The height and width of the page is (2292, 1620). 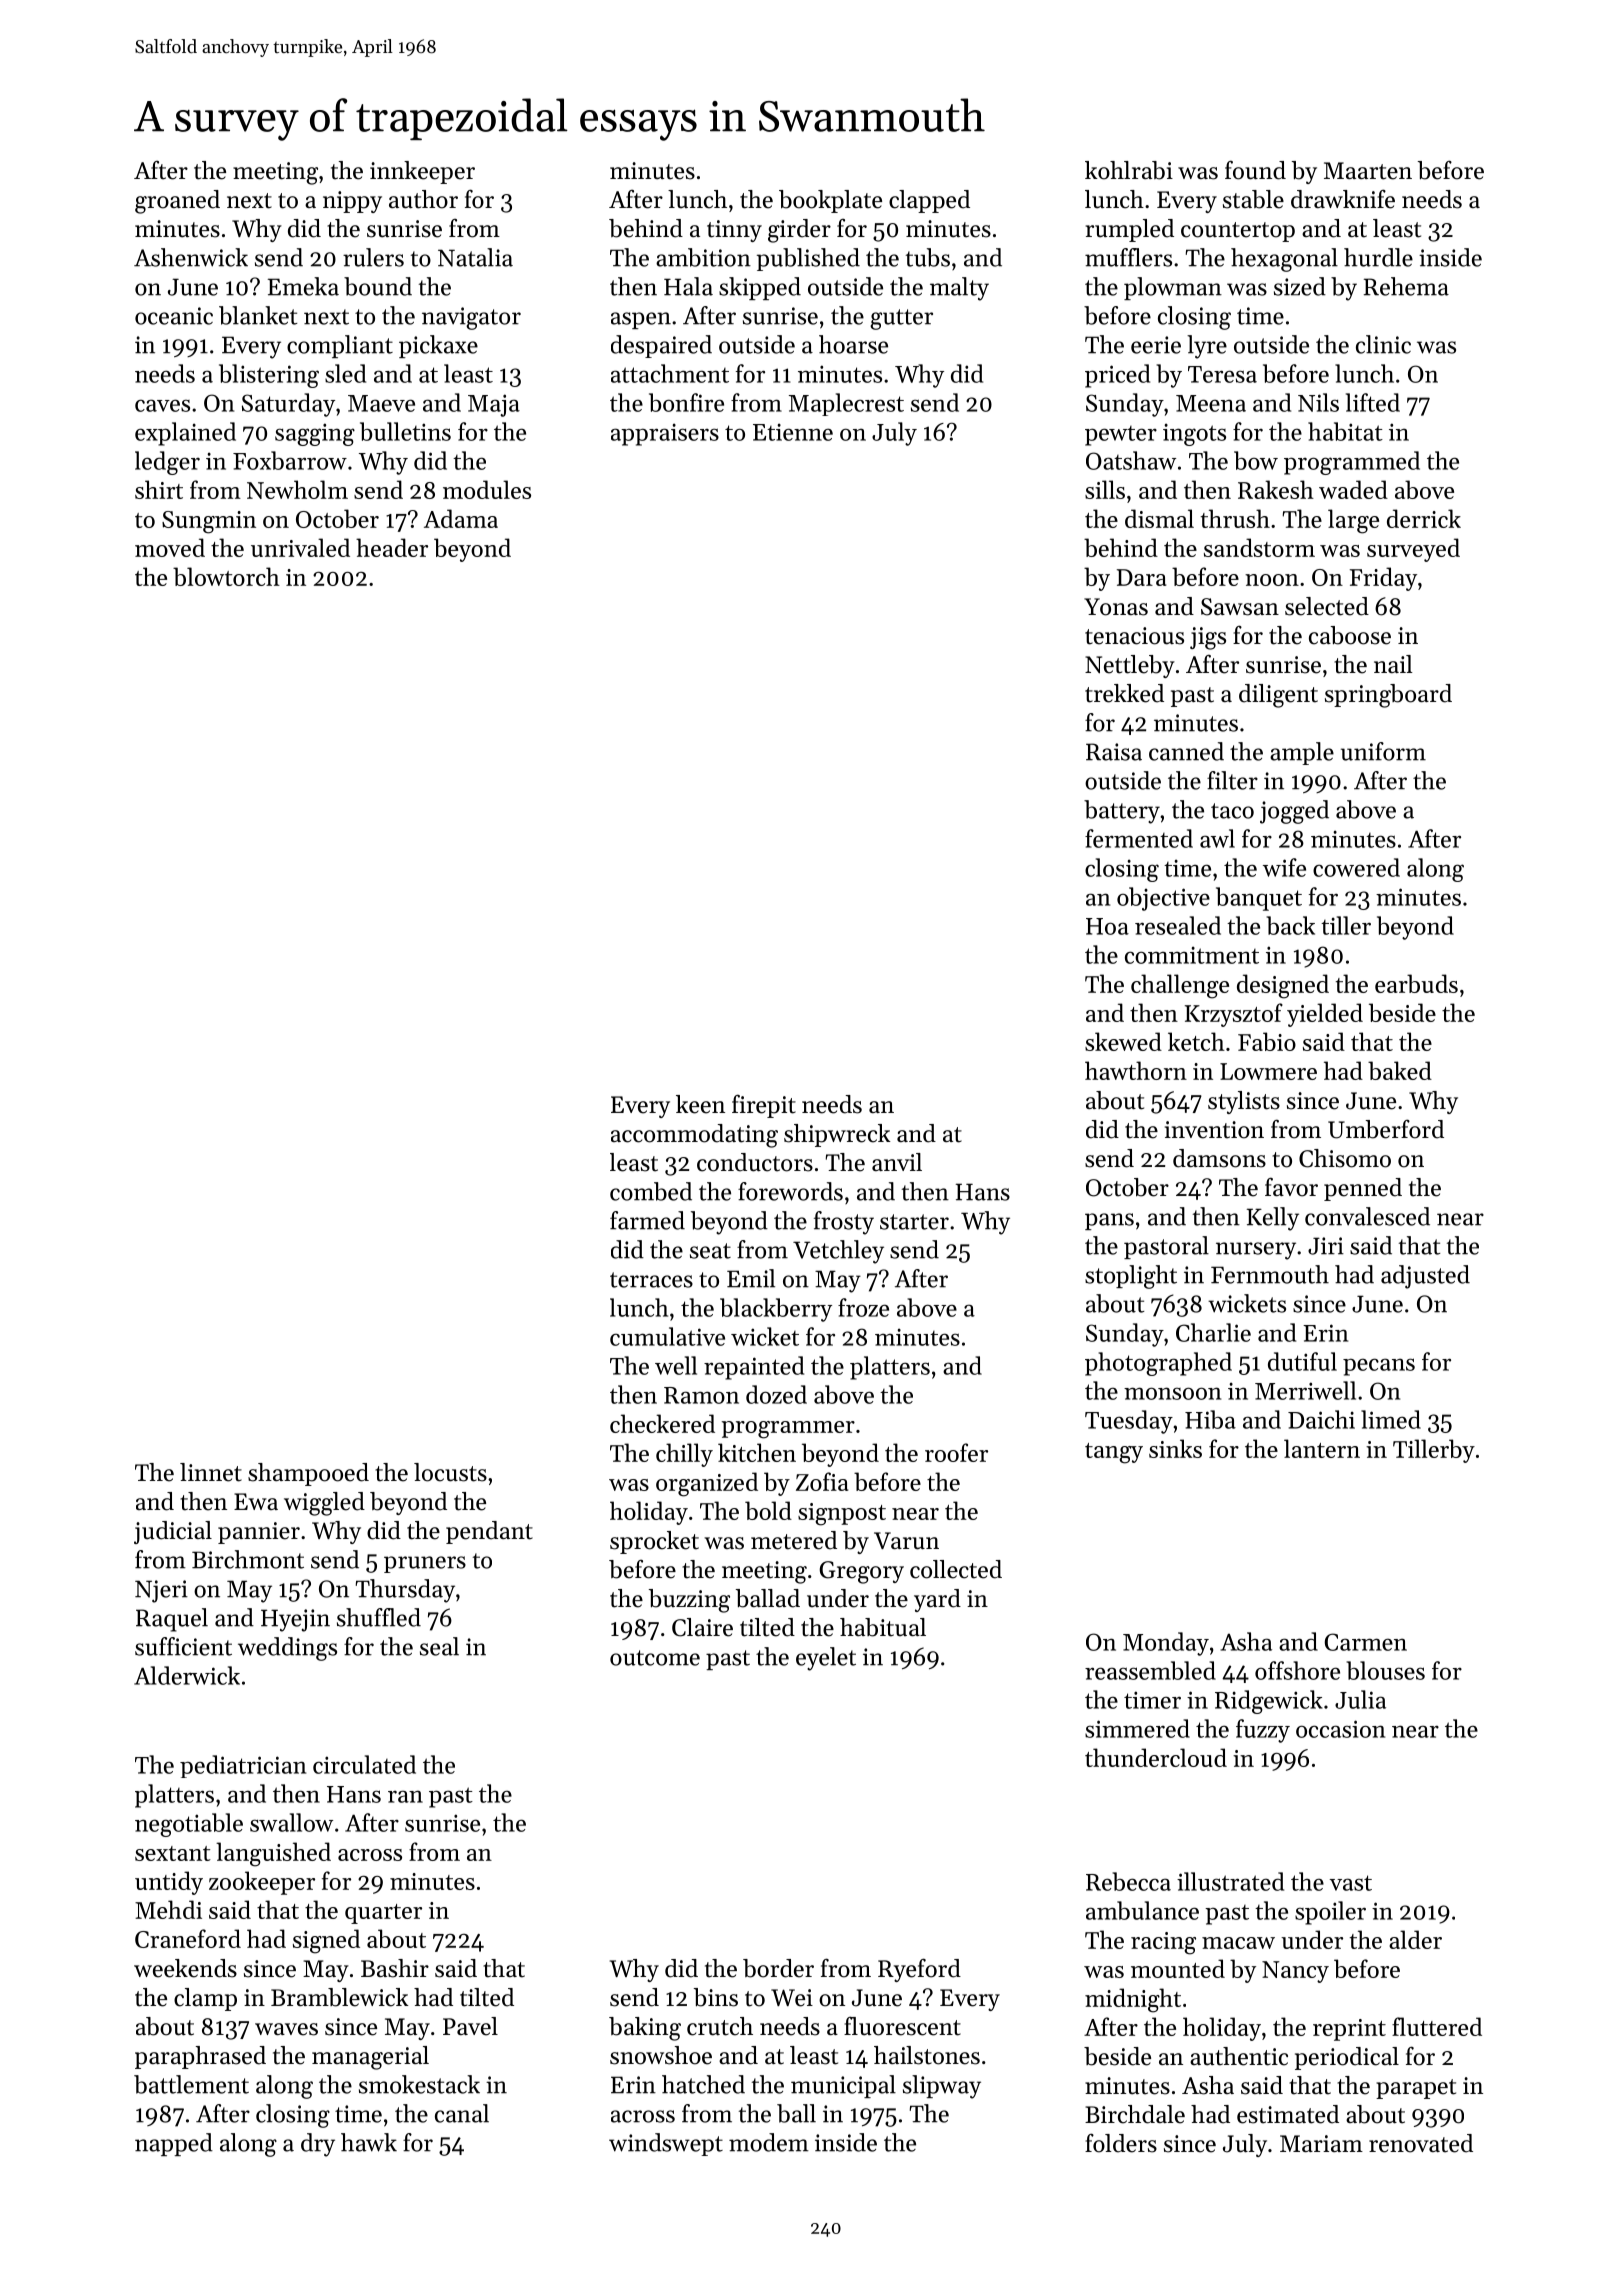 What do you see at coordinates (1141, 577) in the page?
I see `Dara` at bounding box center [1141, 577].
